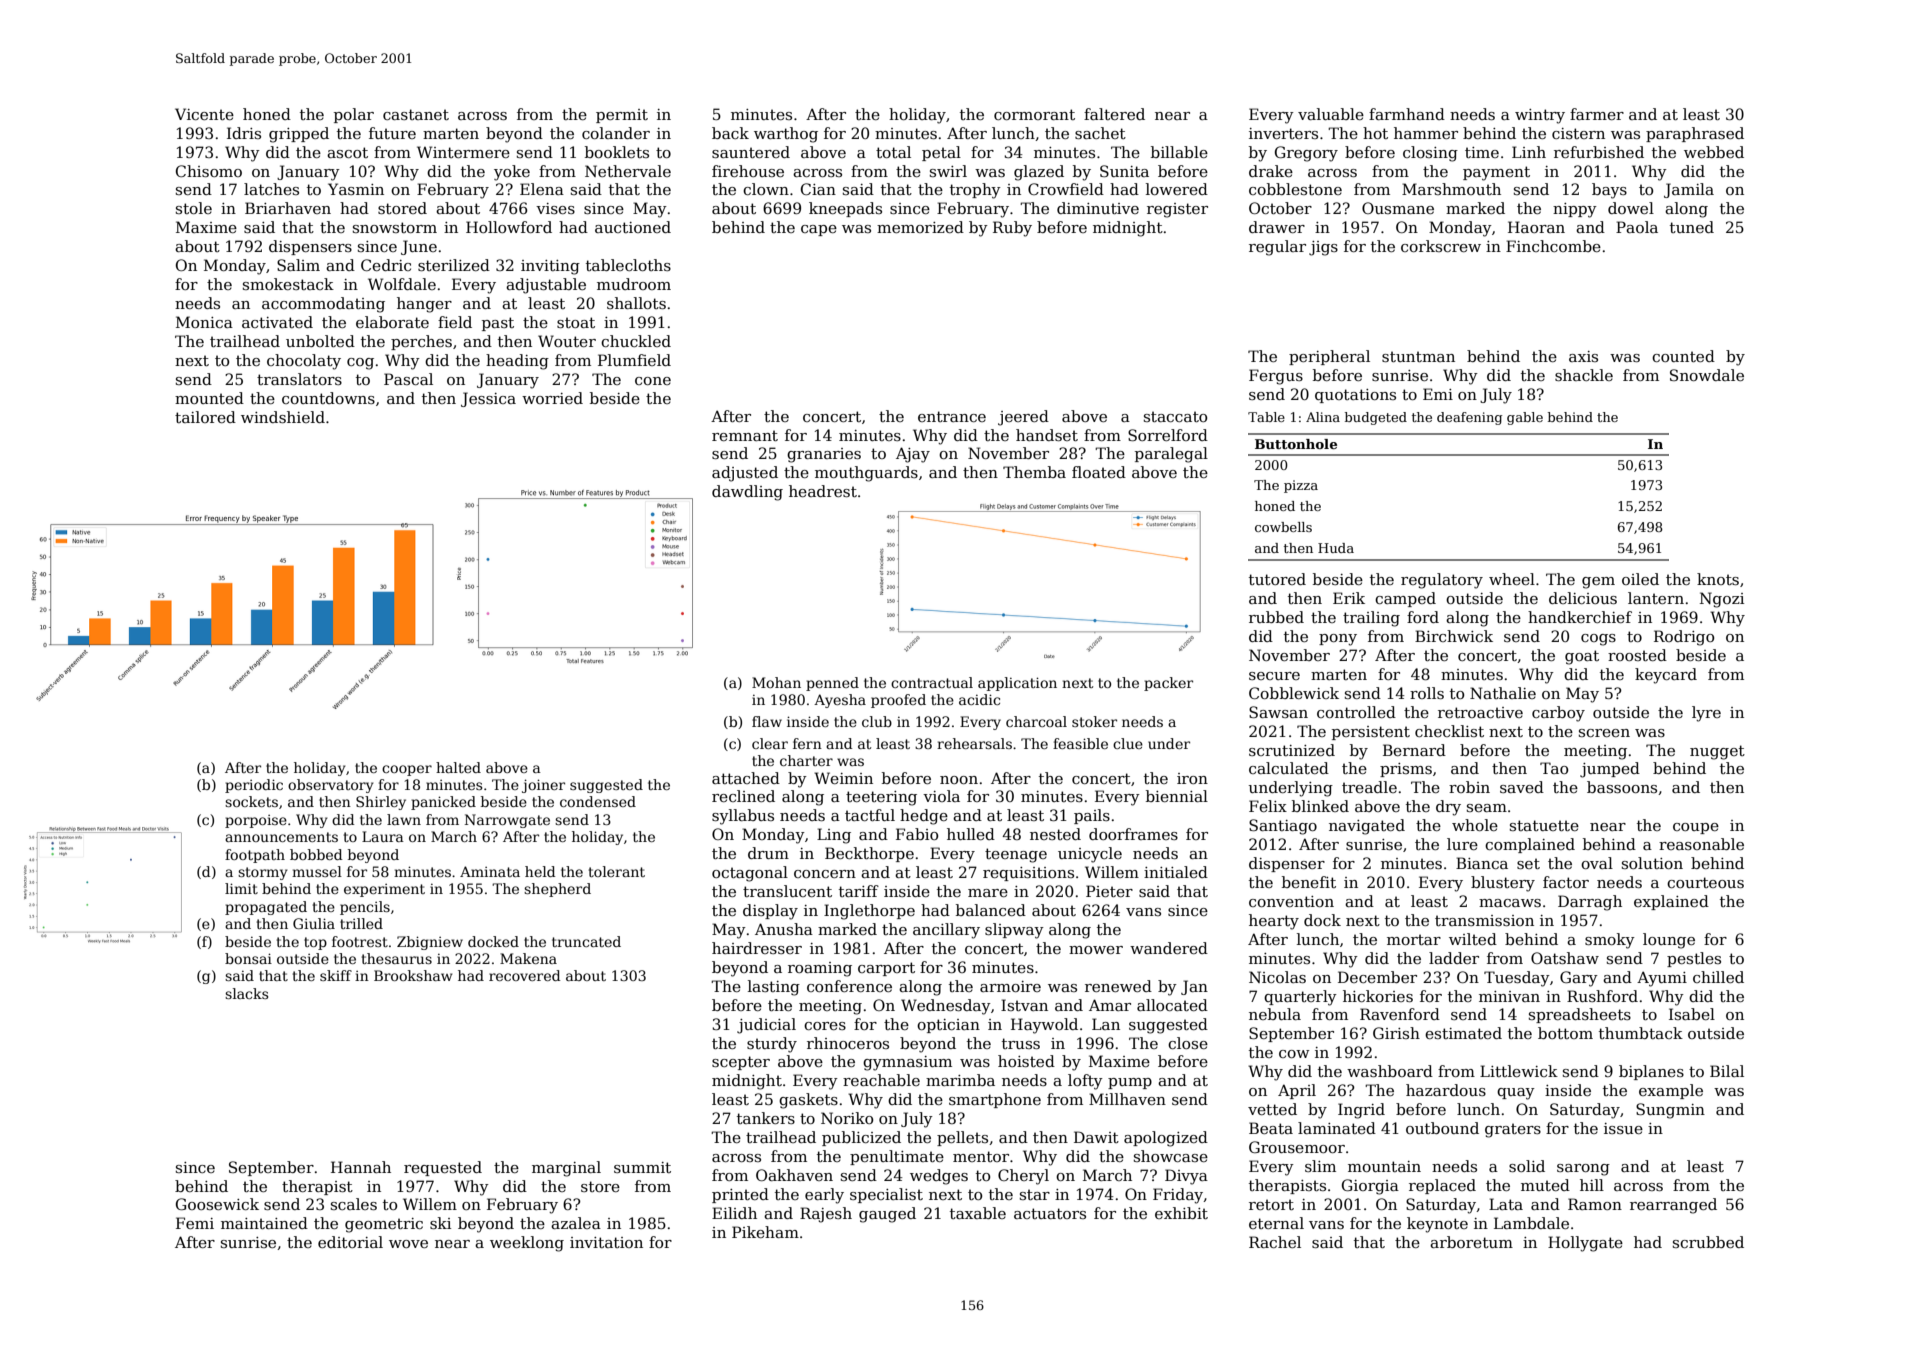 Image resolution: width=1920 pixels, height=1357 pixels. What do you see at coordinates (1544, 825) in the page?
I see `statuette` at bounding box center [1544, 825].
